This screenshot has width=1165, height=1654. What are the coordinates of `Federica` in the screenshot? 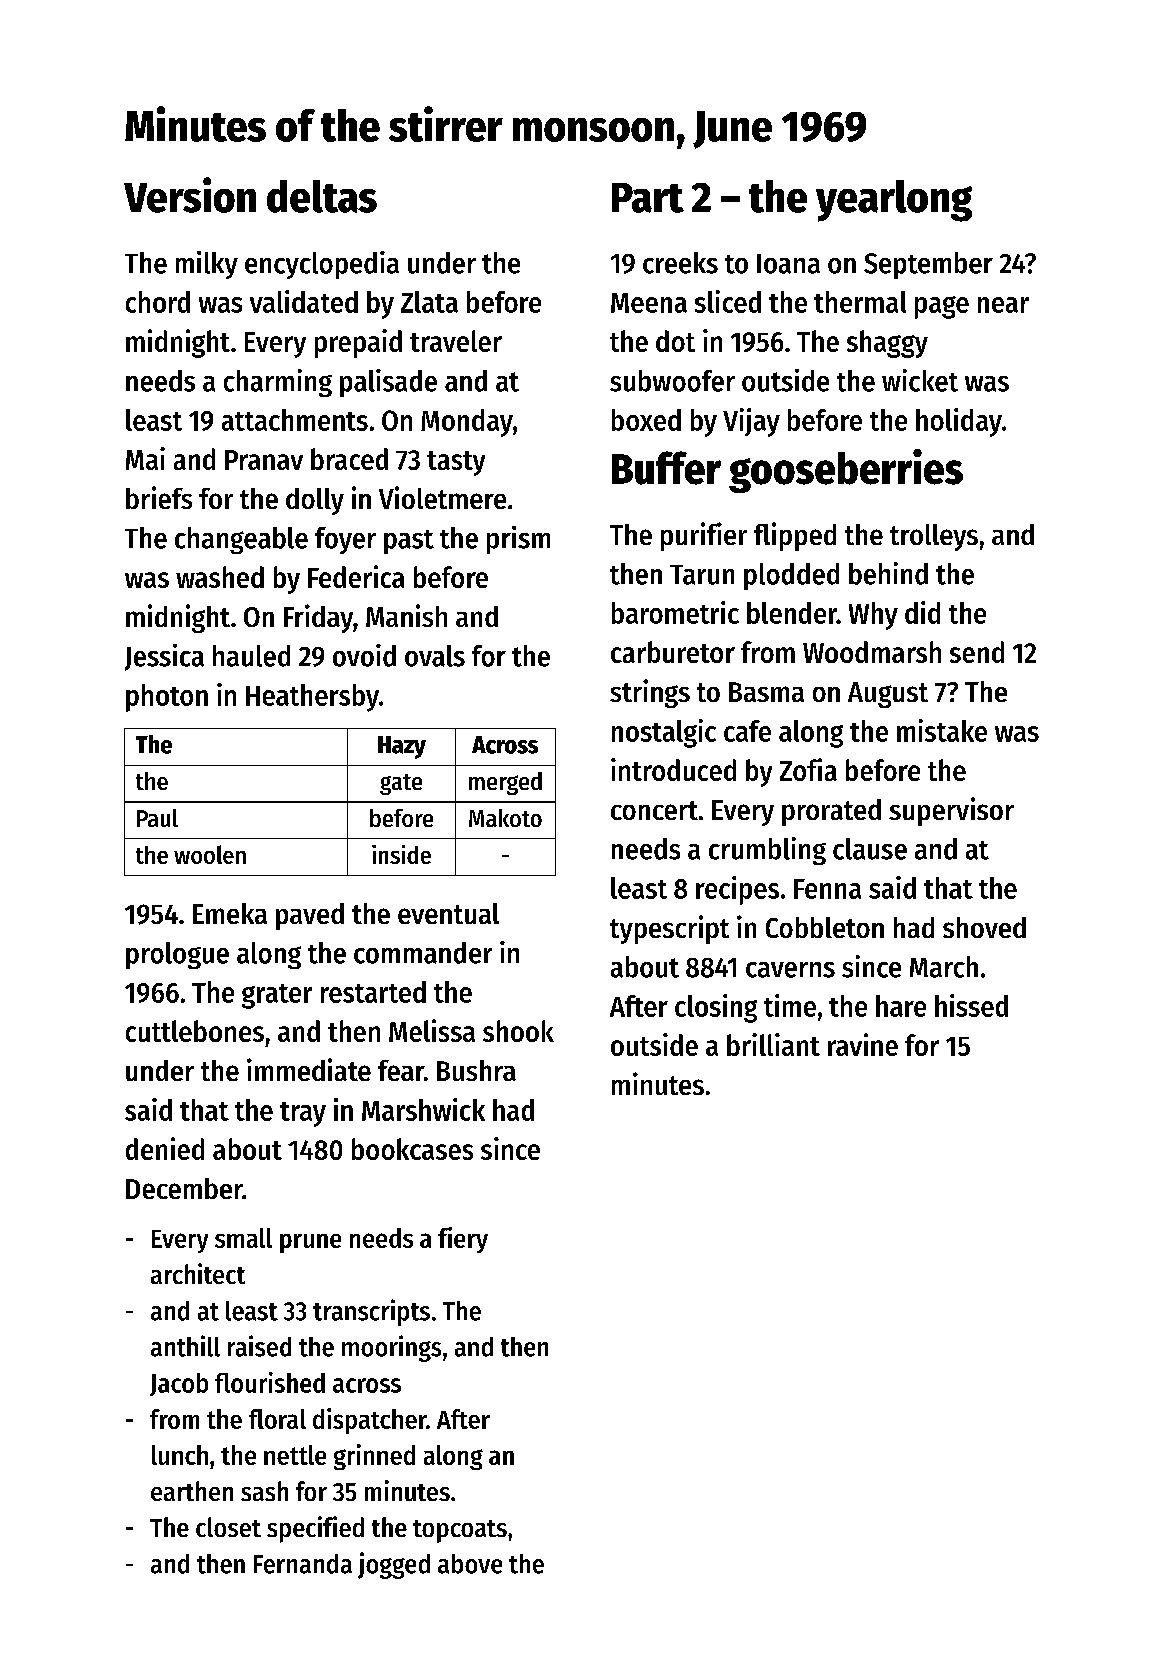 It's located at (356, 576).
